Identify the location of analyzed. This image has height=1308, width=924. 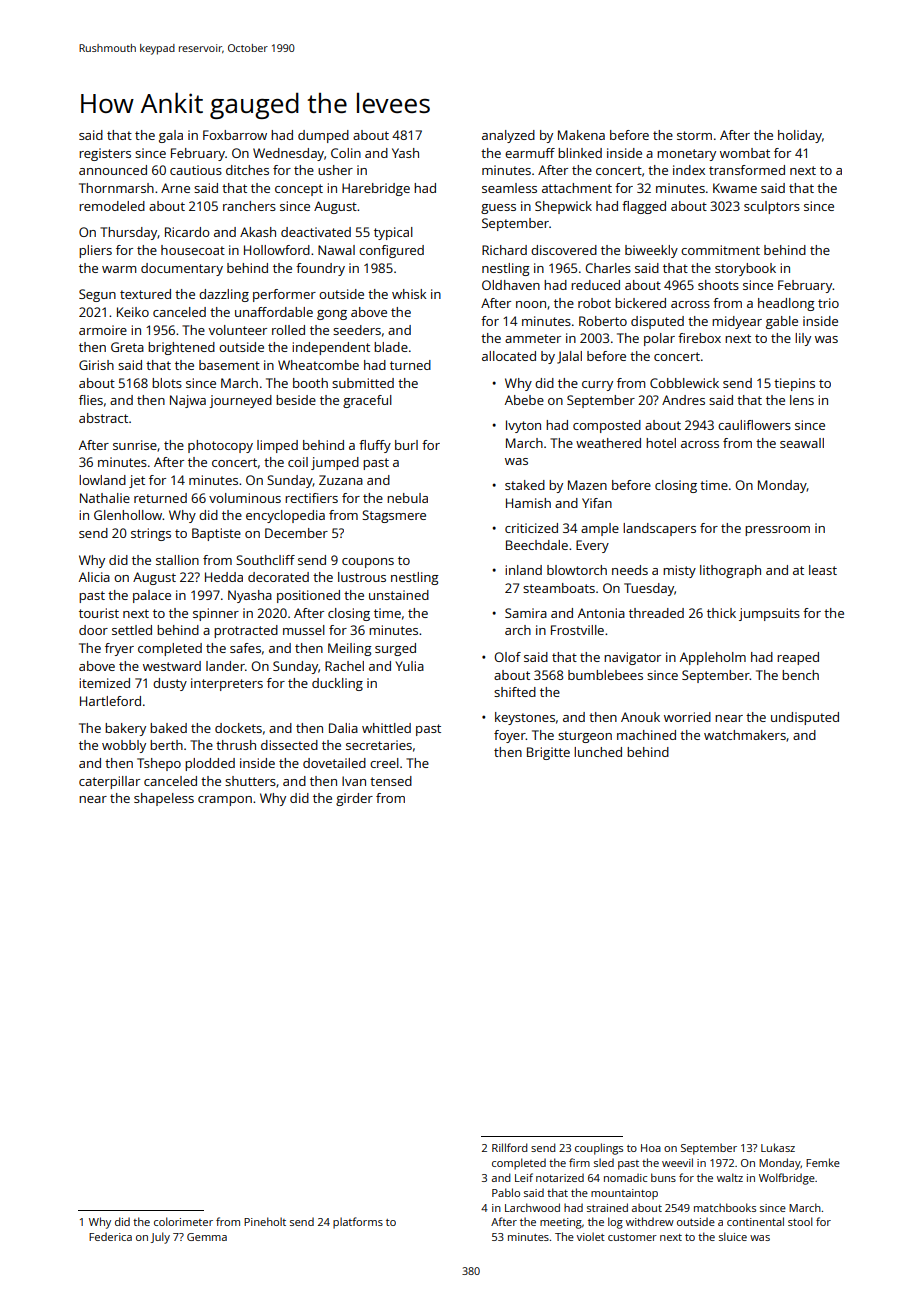
(508, 136).
